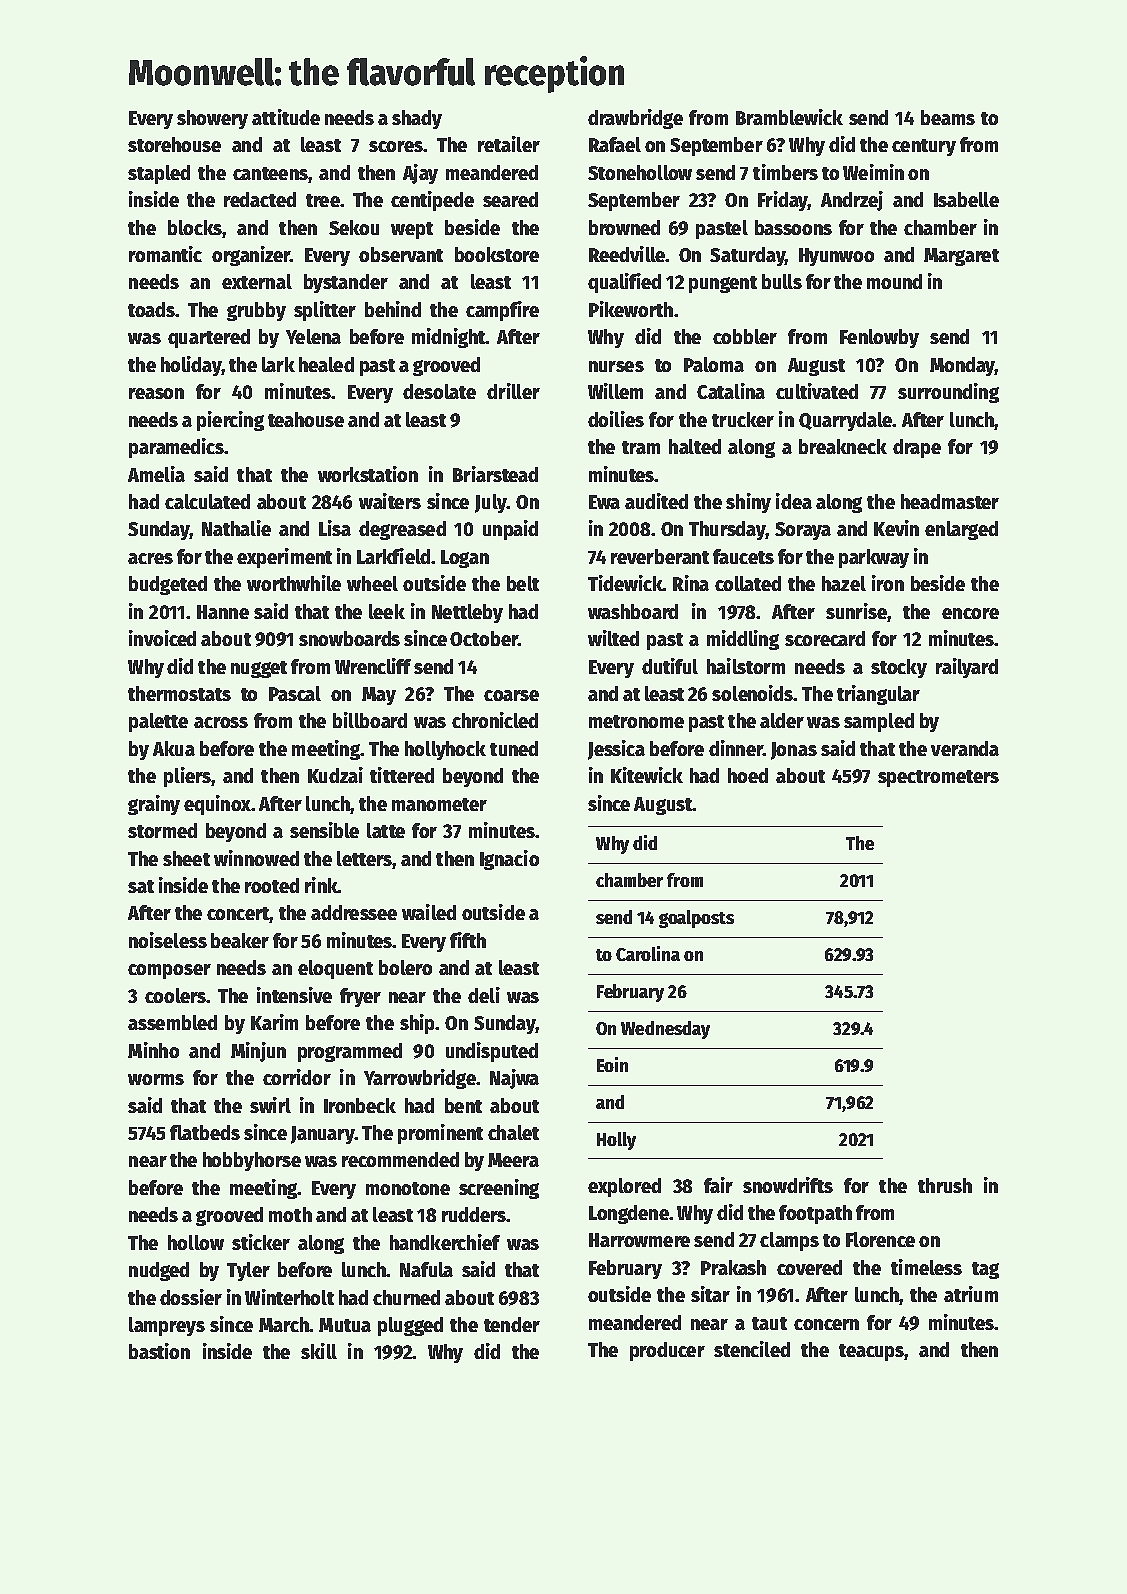 The height and width of the screenshot is (1594, 1127). Describe the element at coordinates (815, 1214) in the screenshot. I see `footpath` at that location.
